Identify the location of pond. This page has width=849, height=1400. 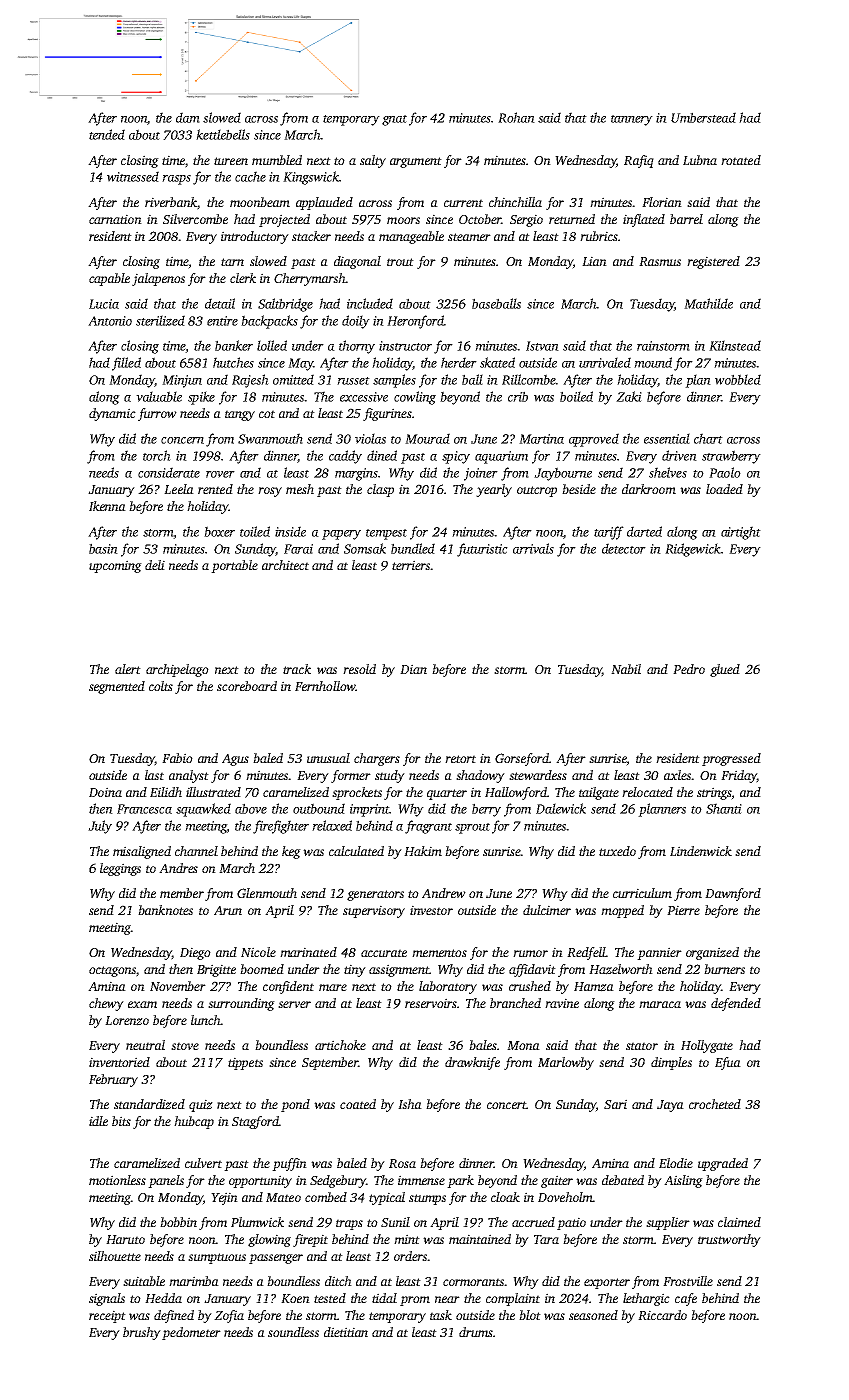
(295, 1105).
